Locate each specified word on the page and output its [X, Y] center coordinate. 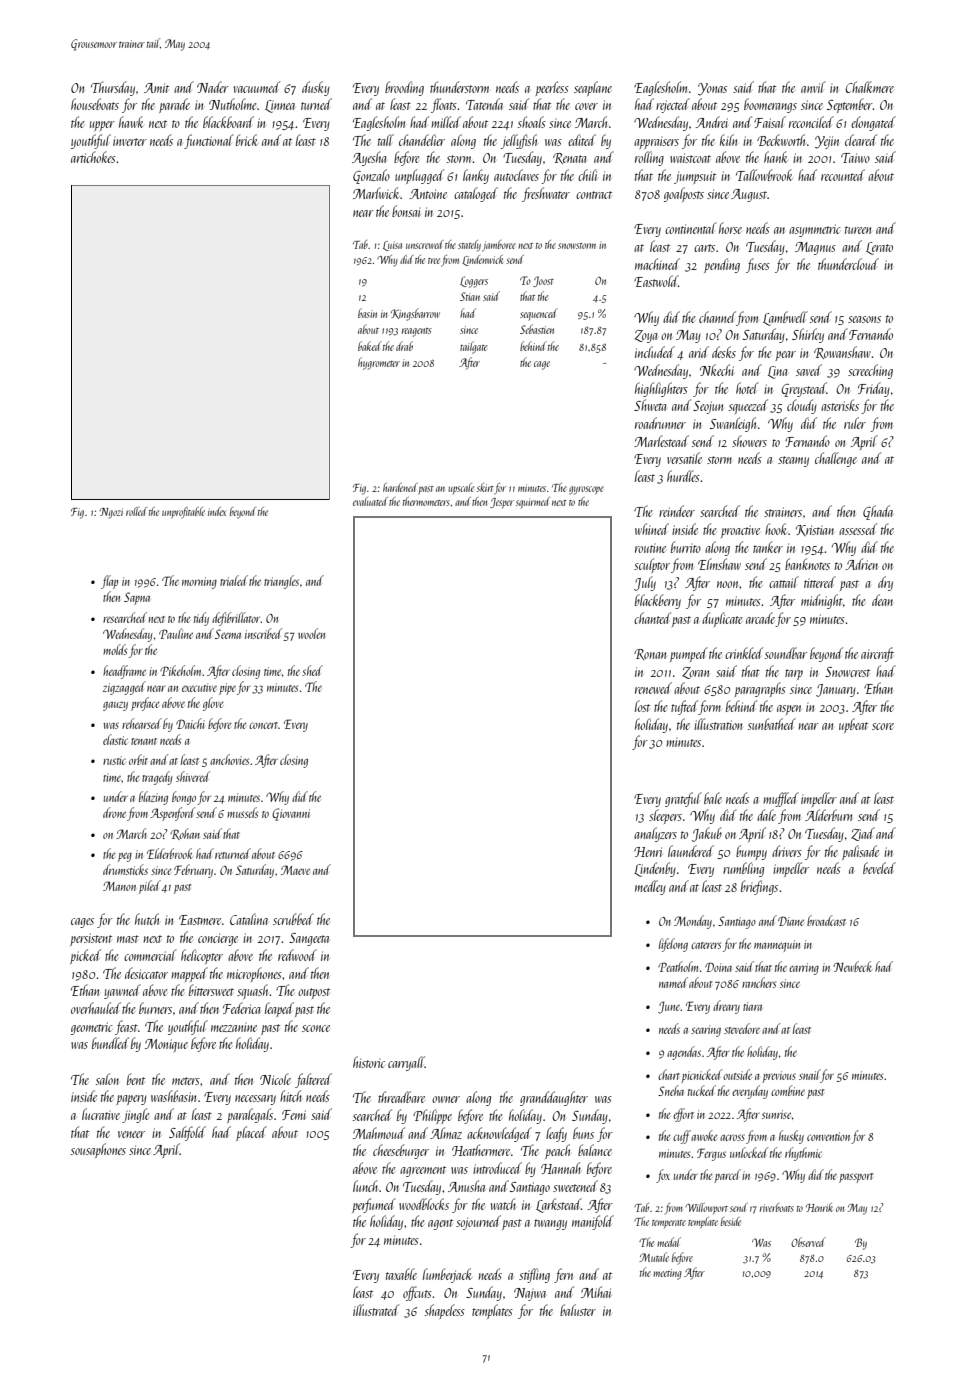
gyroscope [586, 490]
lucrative [101, 1114]
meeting [667, 1274]
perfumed [374, 1205]
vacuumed [257, 87]
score [883, 726]
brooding [404, 88]
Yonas [712, 89]
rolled [136, 511]
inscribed [263, 633]
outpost [314, 993]
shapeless [445, 1311]
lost [642, 706]
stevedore [742, 1028]
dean [882, 600]
